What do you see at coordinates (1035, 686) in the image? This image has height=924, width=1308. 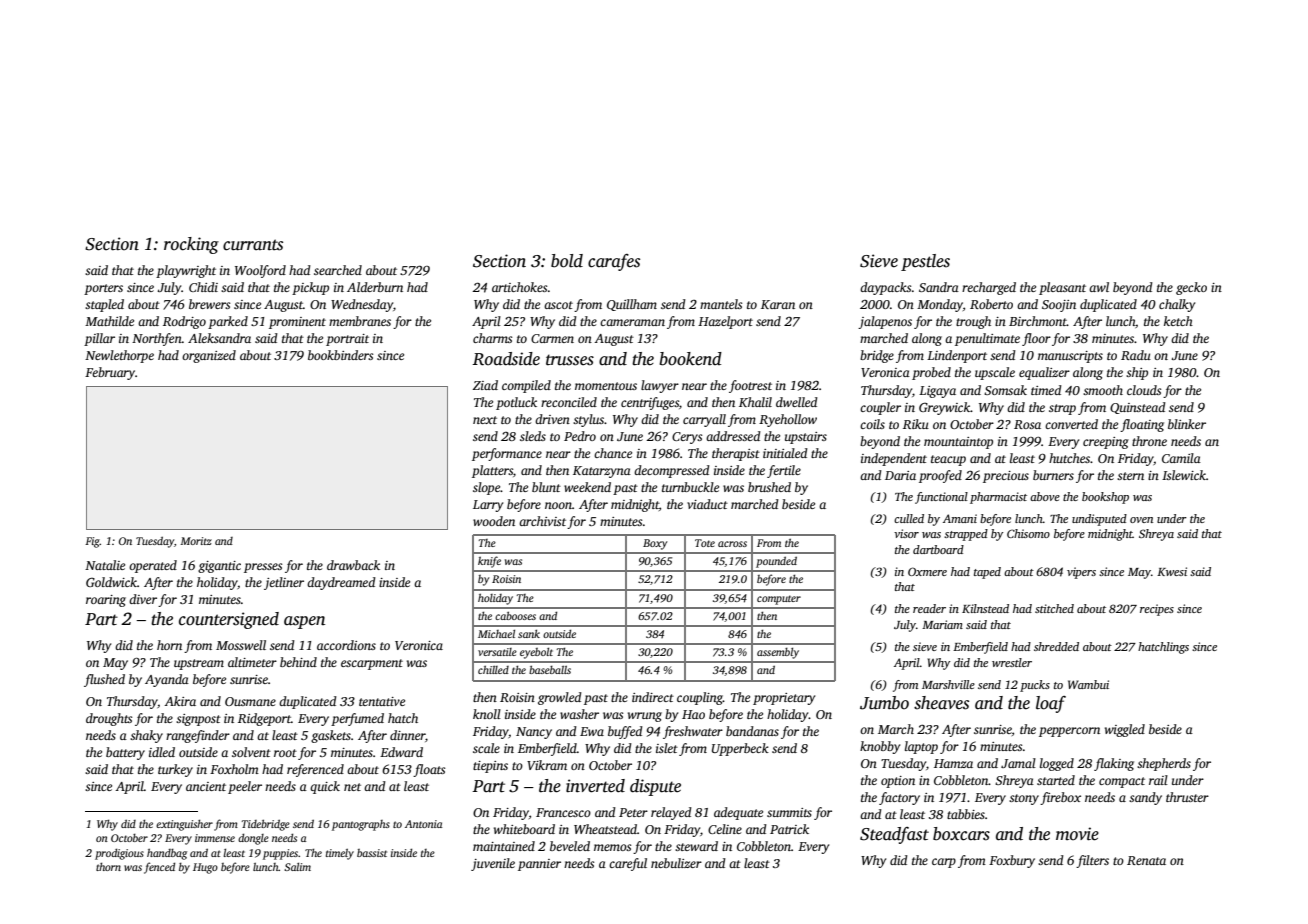 I see `pucks` at bounding box center [1035, 686].
